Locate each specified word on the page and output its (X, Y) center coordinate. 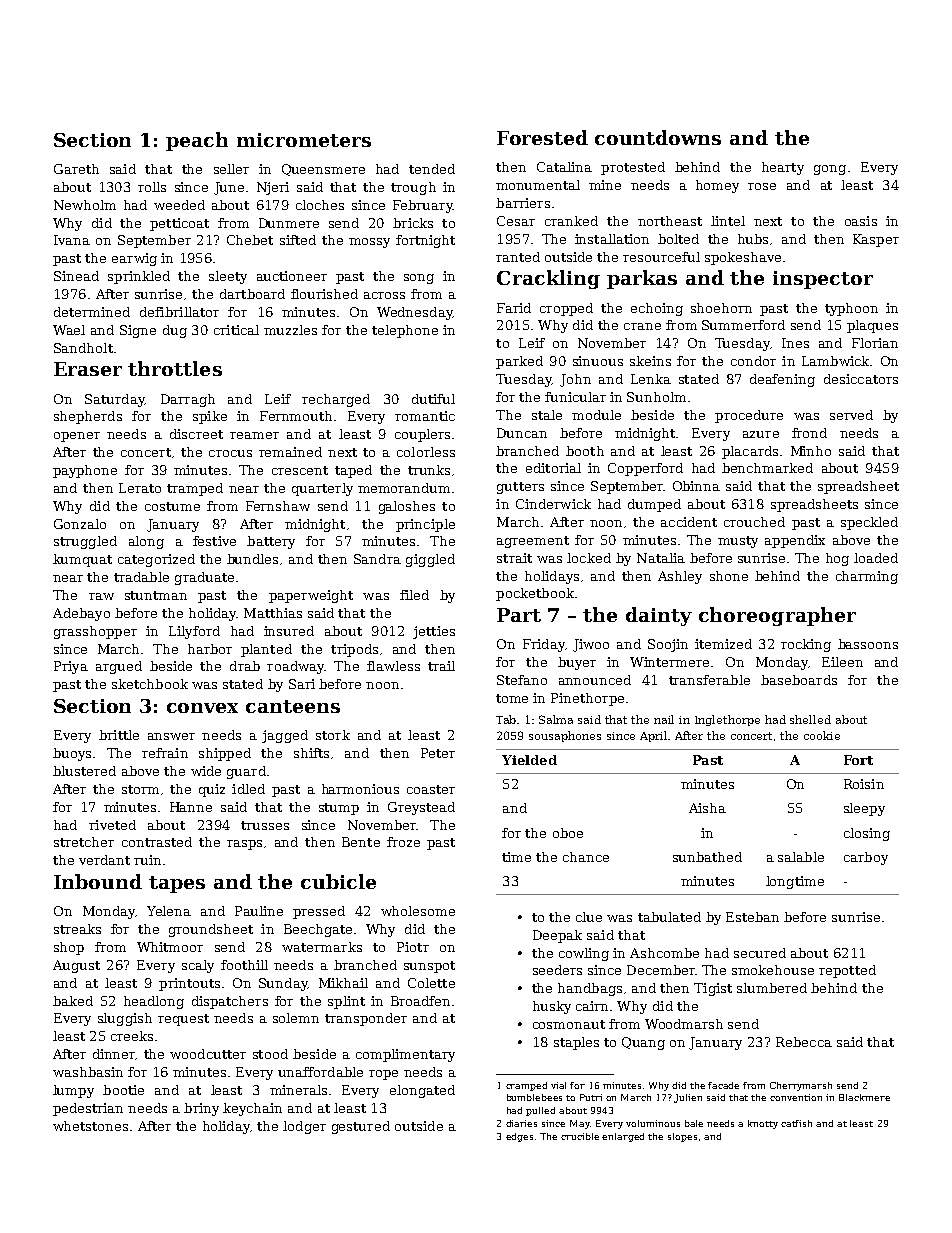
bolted (678, 239)
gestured (361, 1127)
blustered (84, 771)
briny (201, 1109)
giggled (430, 560)
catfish (796, 1123)
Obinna (696, 486)
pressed (319, 912)
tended (432, 169)
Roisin (864, 784)
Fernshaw (278, 506)
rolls (152, 187)
